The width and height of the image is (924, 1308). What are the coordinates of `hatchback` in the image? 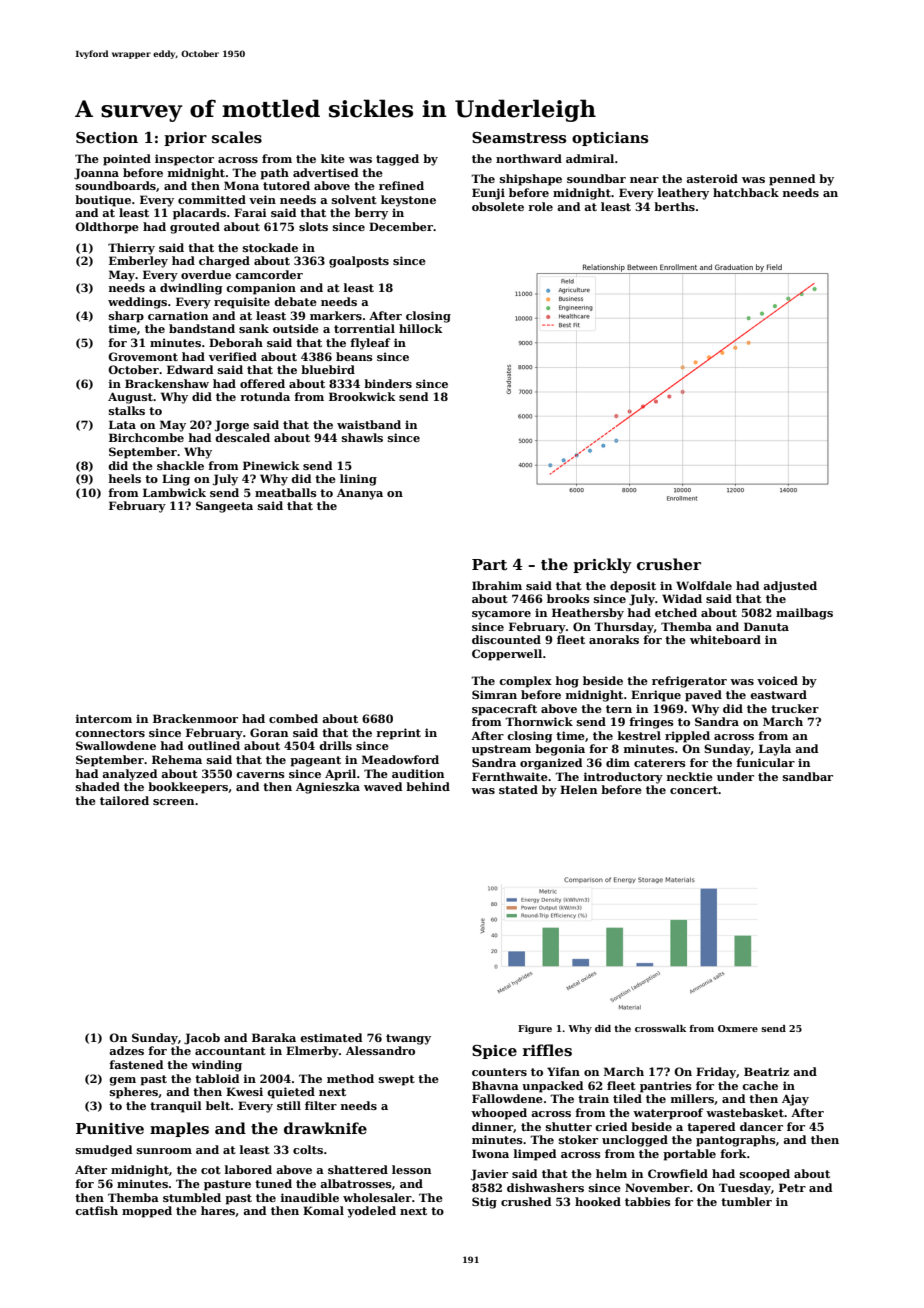 It's located at (746, 192).
